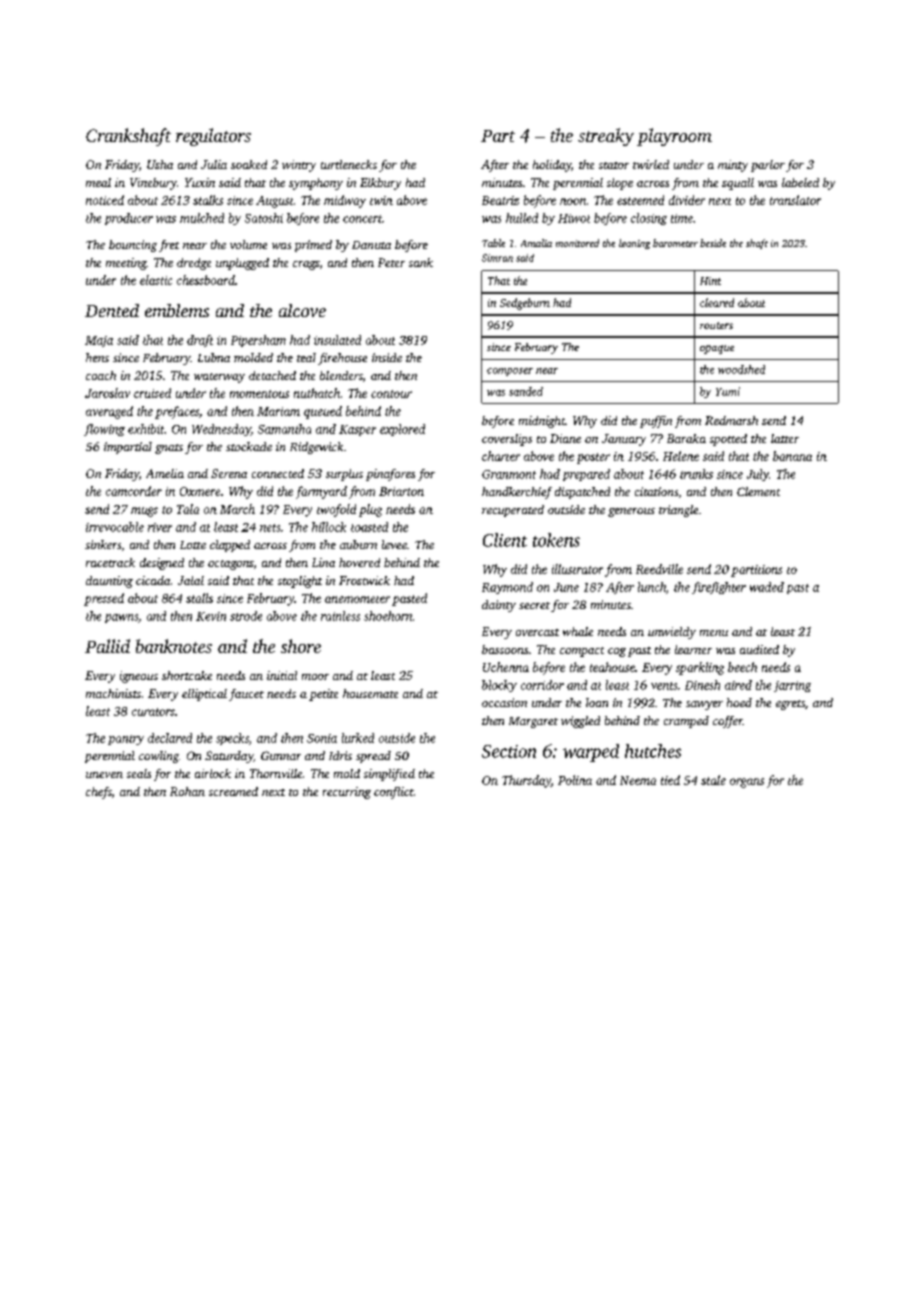 The image size is (924, 1308). Describe the element at coordinates (109, 582) in the screenshot. I see `daunting` at that location.
